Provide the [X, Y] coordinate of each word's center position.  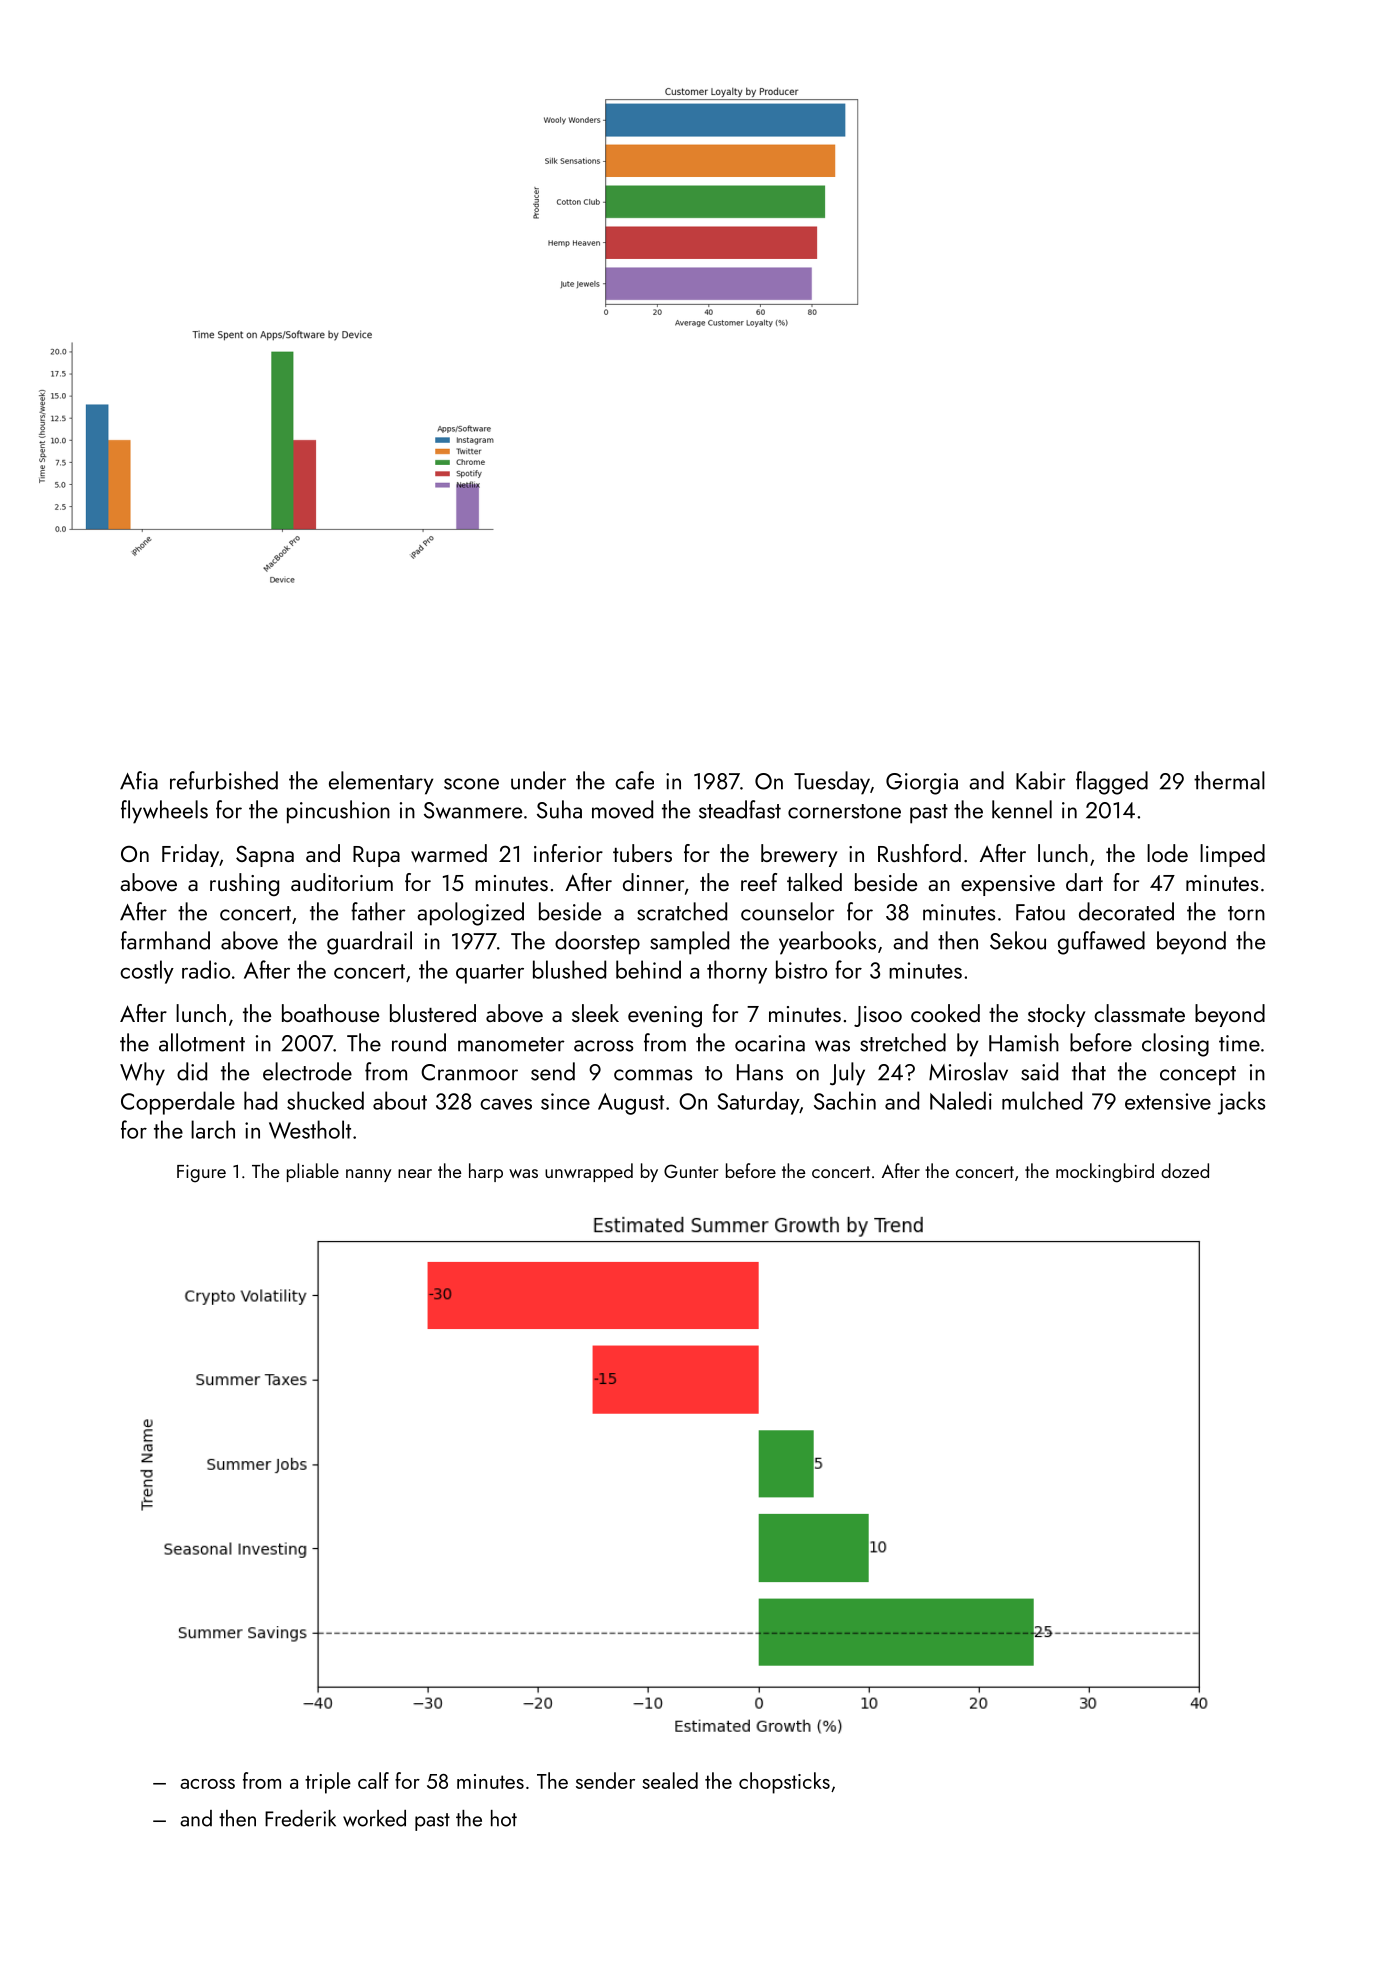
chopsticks [784, 1783]
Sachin [845, 1100]
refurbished [224, 780]
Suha [559, 809]
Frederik [300, 1818]
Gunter [691, 1171]
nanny [368, 1175]
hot [504, 1818]
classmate [1139, 1013]
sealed [670, 1780]
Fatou [1040, 912]
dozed [1185, 1170]
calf [373, 1780]
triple [328, 1783]
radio [206, 969]
